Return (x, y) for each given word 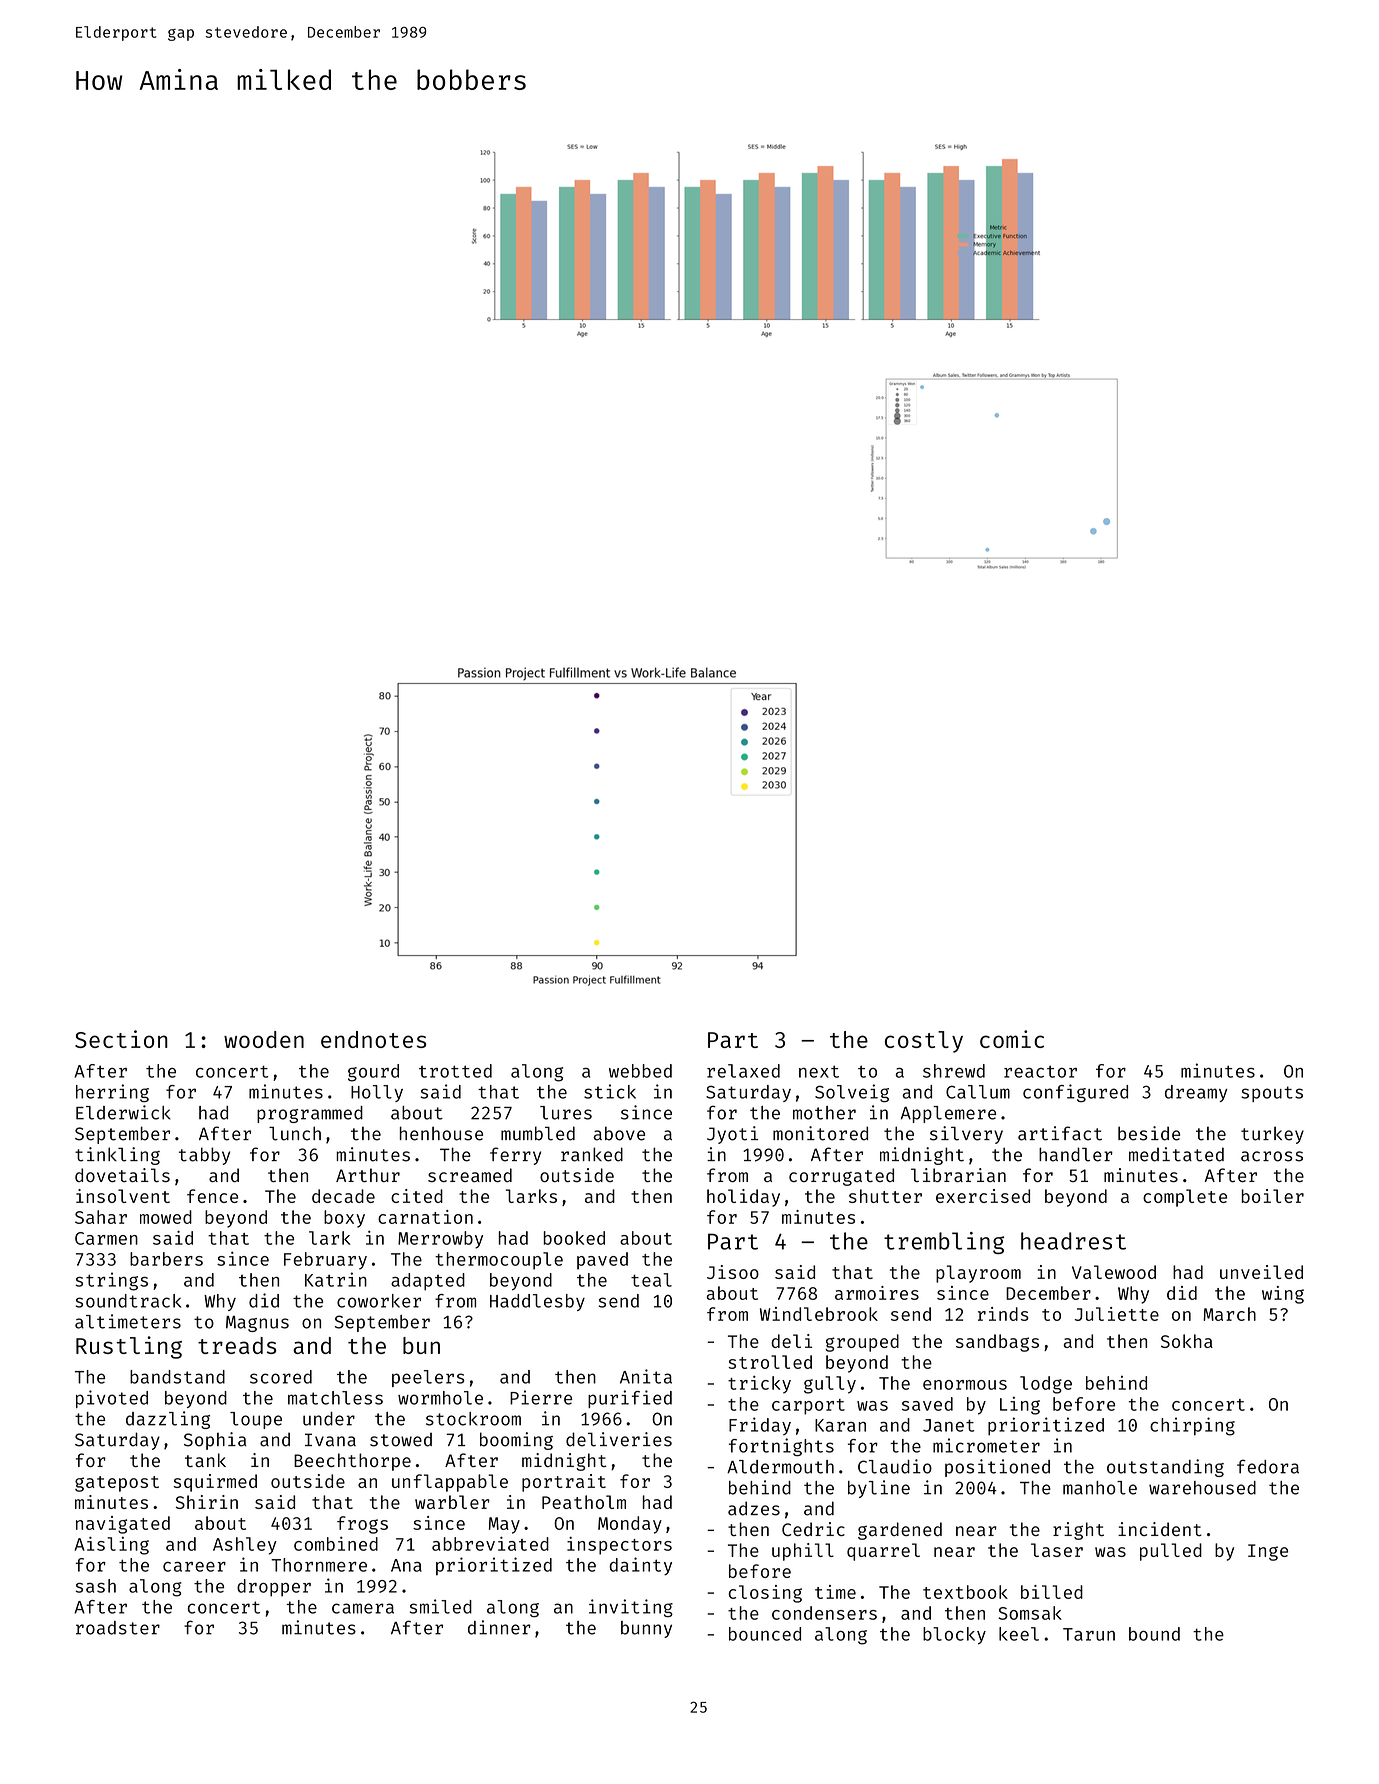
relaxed (743, 1071)
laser (1057, 1550)
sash (95, 1586)
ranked (592, 1154)
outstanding (1165, 1468)
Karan (840, 1425)
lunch (295, 1133)
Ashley (245, 1546)
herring (112, 1093)
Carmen (106, 1238)
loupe (256, 1420)
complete (1185, 1198)
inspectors (619, 1545)
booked (574, 1238)
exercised (983, 1196)
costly (924, 1042)
